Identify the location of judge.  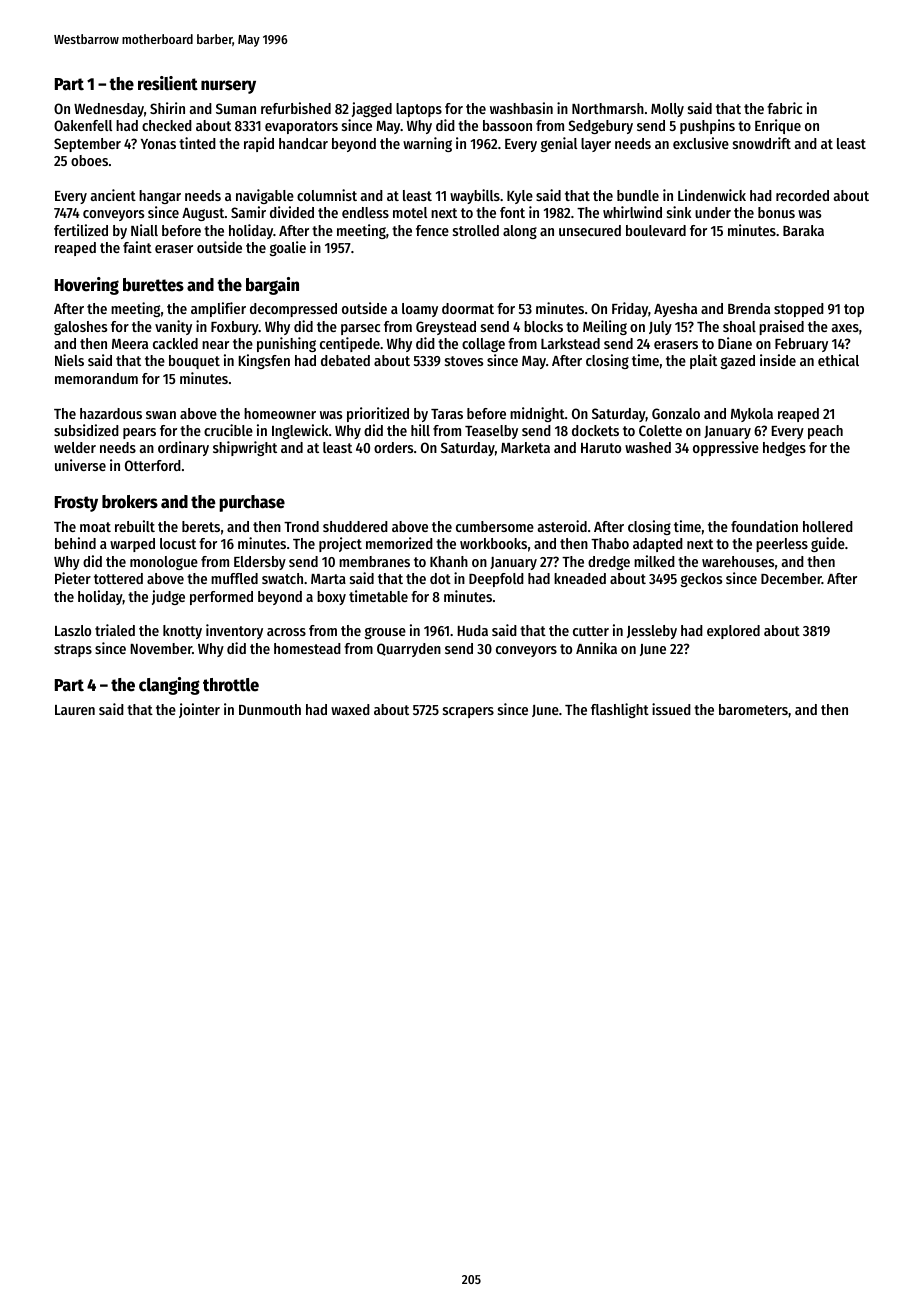
(168, 597).
